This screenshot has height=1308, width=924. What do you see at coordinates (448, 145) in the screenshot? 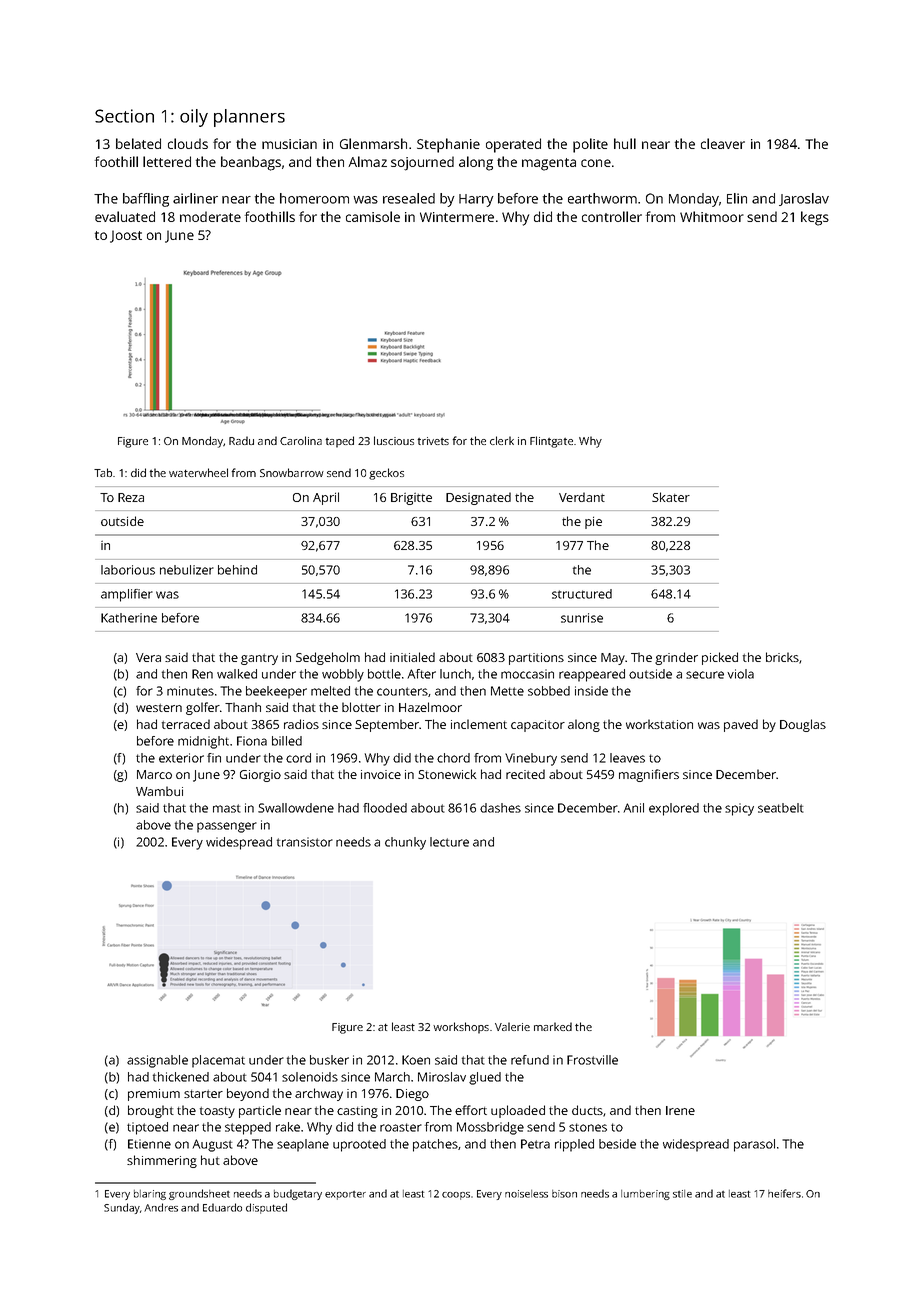
I see `Stephanie` at bounding box center [448, 145].
